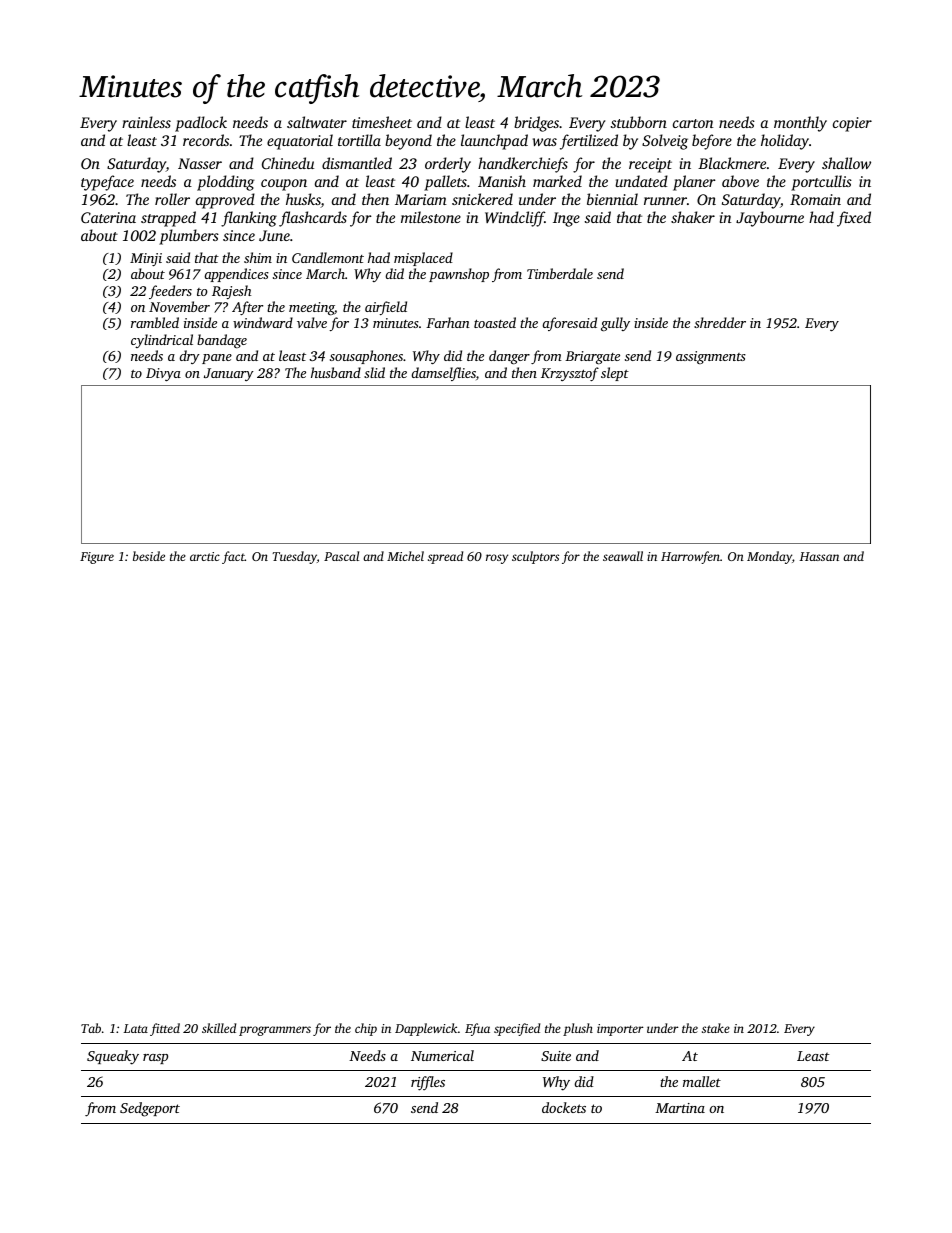 This screenshot has width=952, height=1233. I want to click on Blackmere, so click(732, 163).
